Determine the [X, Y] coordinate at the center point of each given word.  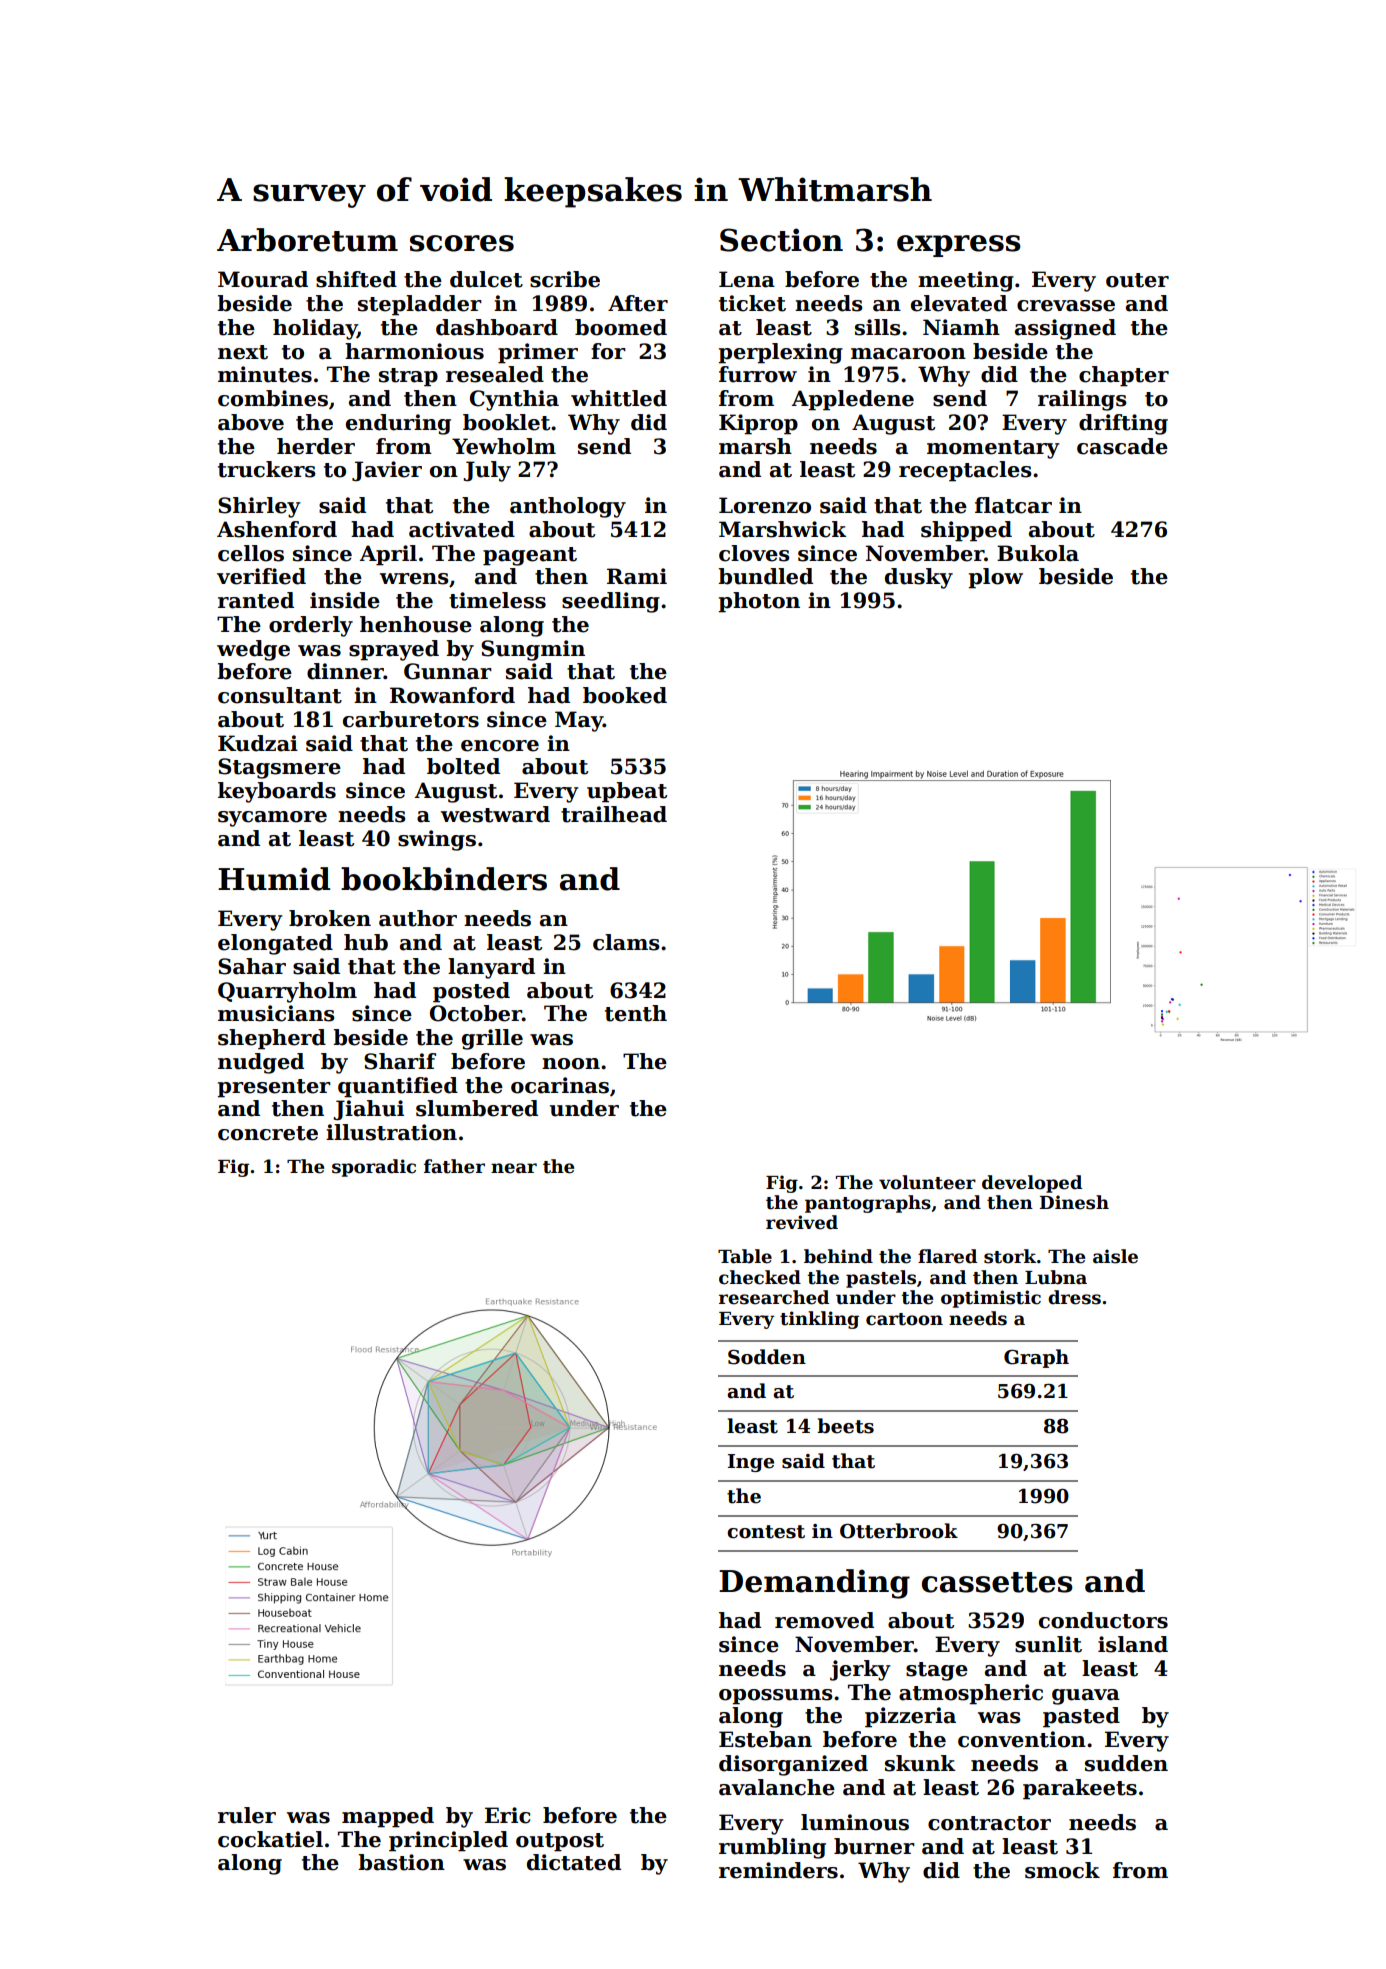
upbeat [627, 792]
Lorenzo [765, 505]
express [959, 246]
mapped [388, 1817]
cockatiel [270, 1839]
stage [937, 1671]
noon [571, 1064]
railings [1082, 400]
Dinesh [1074, 1202]
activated [462, 529]
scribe [565, 279]
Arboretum [307, 240]
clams [626, 942]
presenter [274, 1088]
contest [766, 1532]
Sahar [252, 966]
